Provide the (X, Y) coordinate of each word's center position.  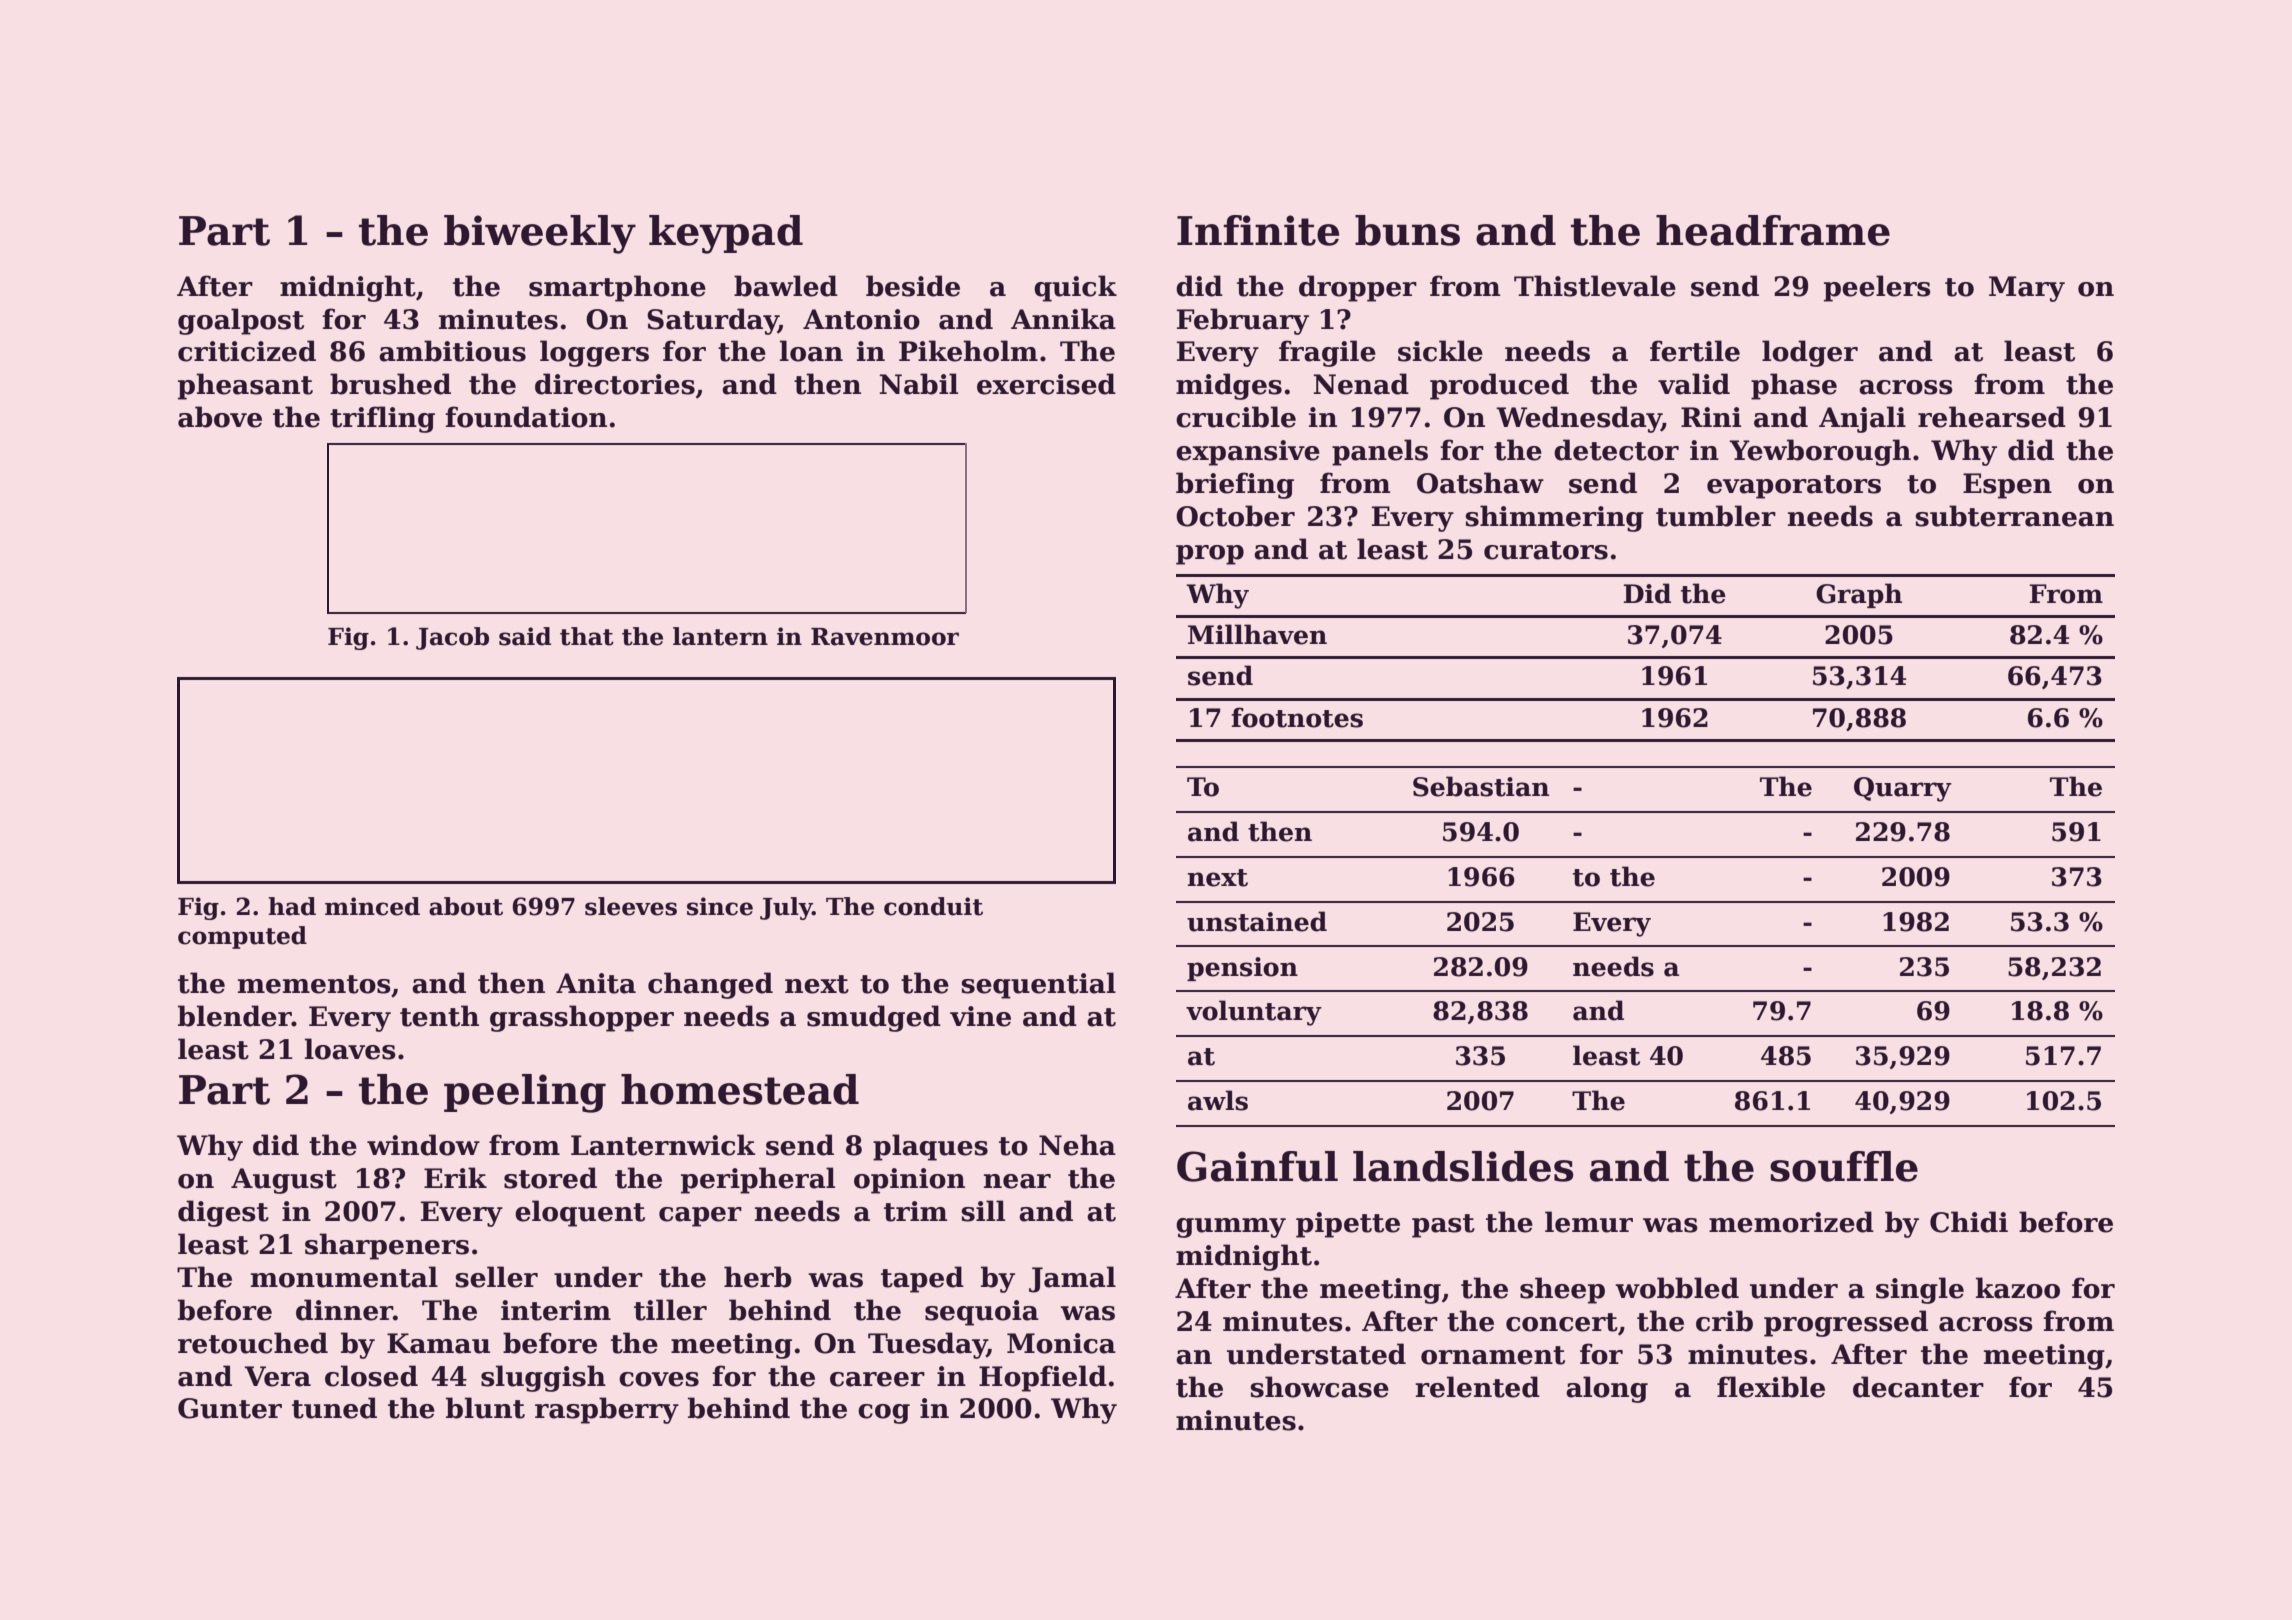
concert (1562, 1322)
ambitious (452, 351)
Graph (1859, 595)
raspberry (607, 1410)
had (292, 906)
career (877, 1379)
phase (1794, 386)
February (1243, 321)
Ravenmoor (885, 637)
